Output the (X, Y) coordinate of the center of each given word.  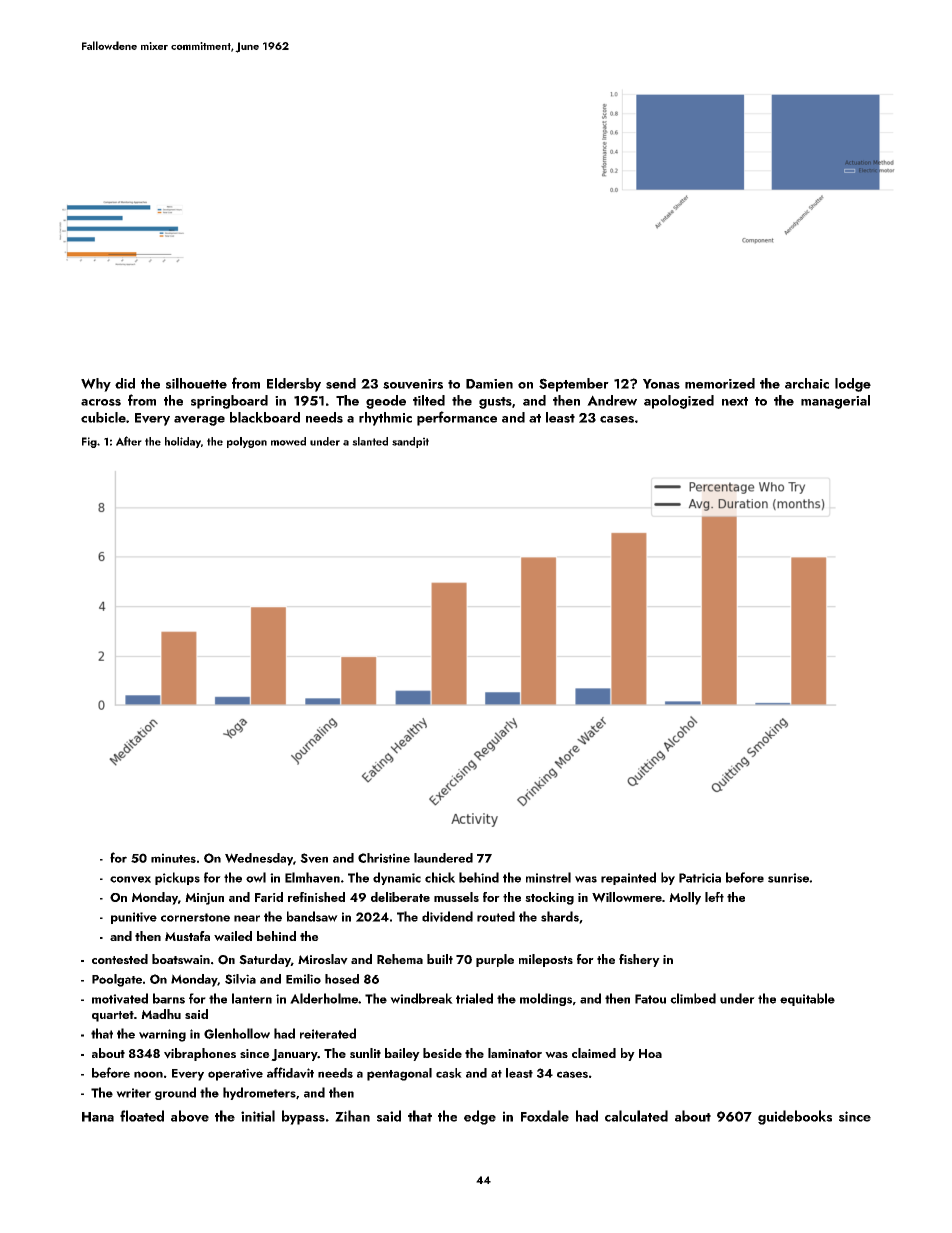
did (125, 383)
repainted (628, 878)
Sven (314, 858)
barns (169, 998)
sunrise (788, 878)
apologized (679, 402)
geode (386, 402)
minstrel (548, 877)
